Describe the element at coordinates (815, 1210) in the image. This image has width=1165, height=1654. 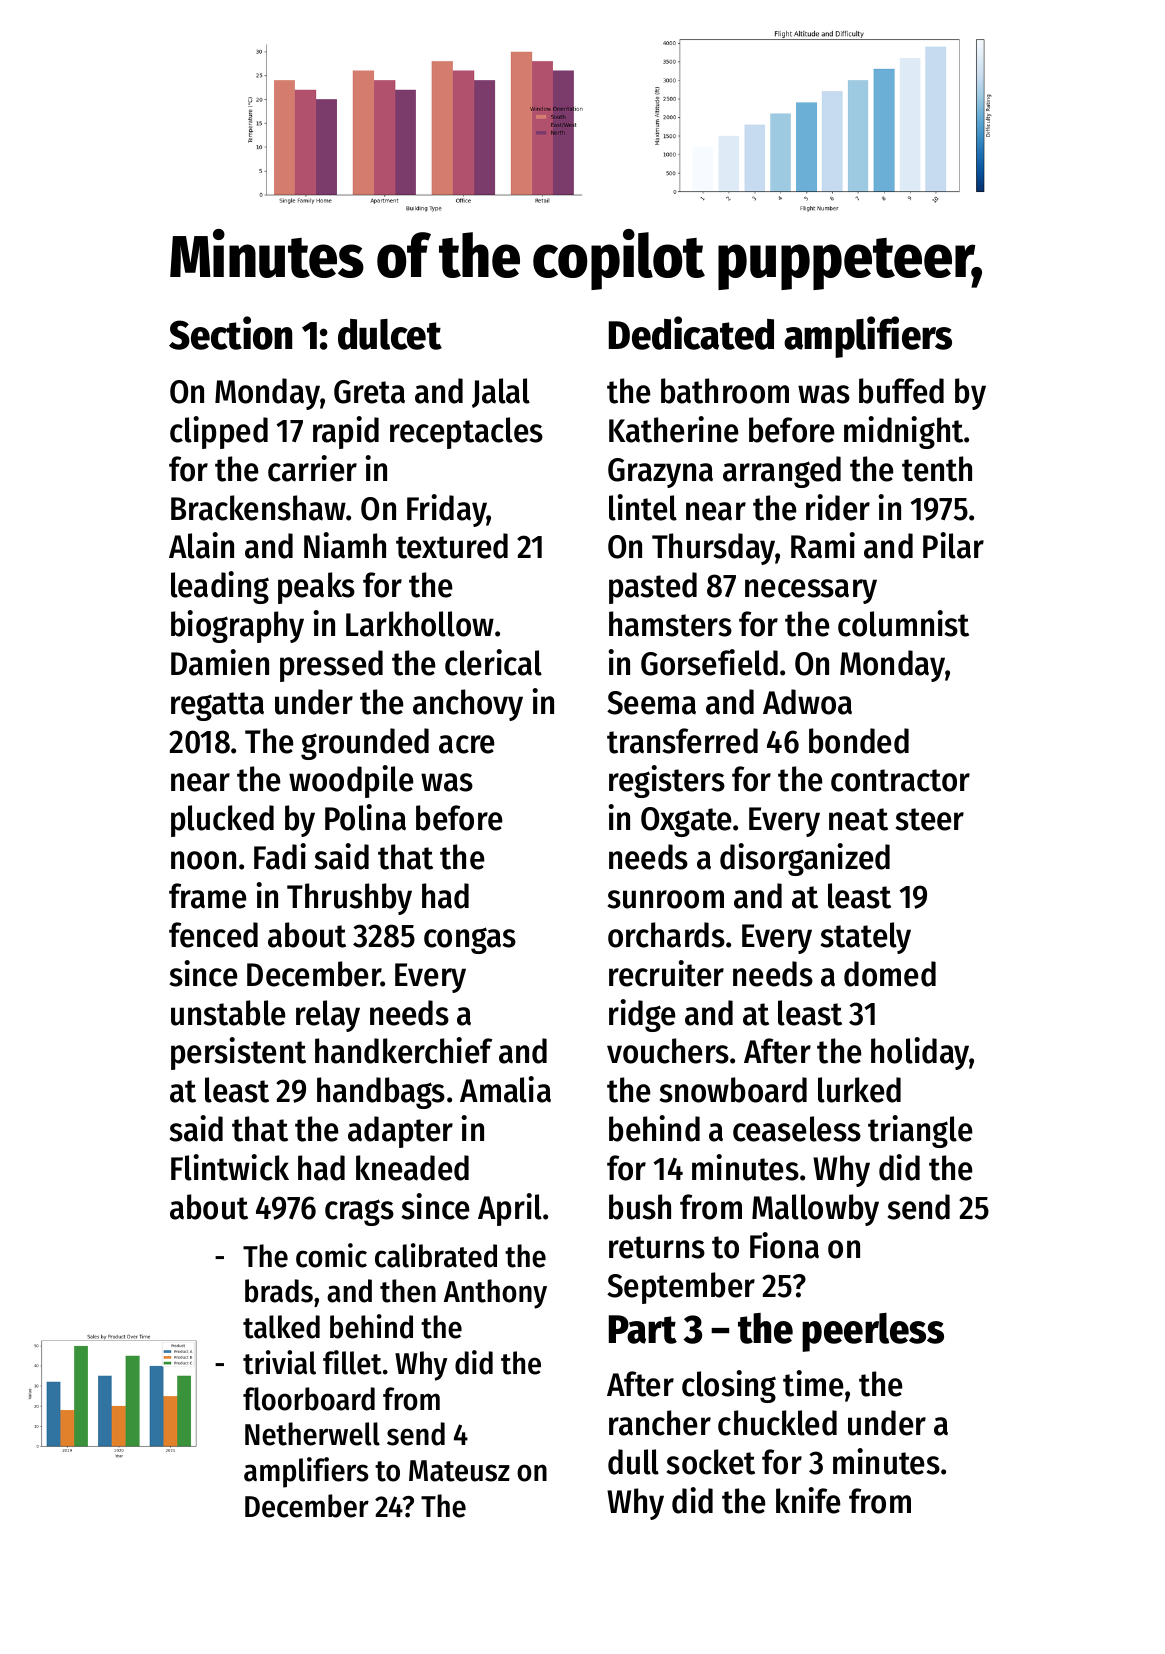
I see `Mallowby` at that location.
